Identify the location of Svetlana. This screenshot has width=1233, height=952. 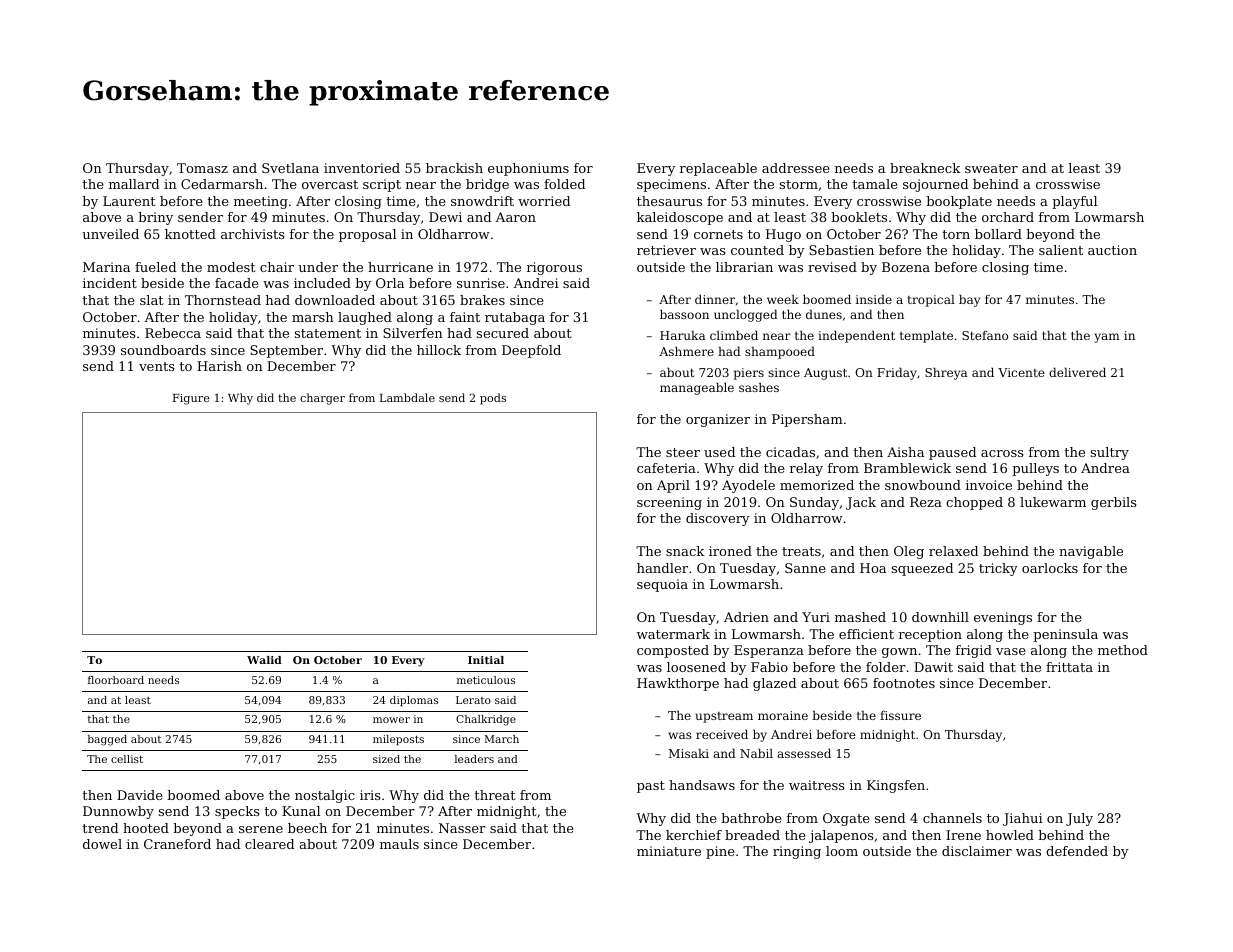
(290, 168).
